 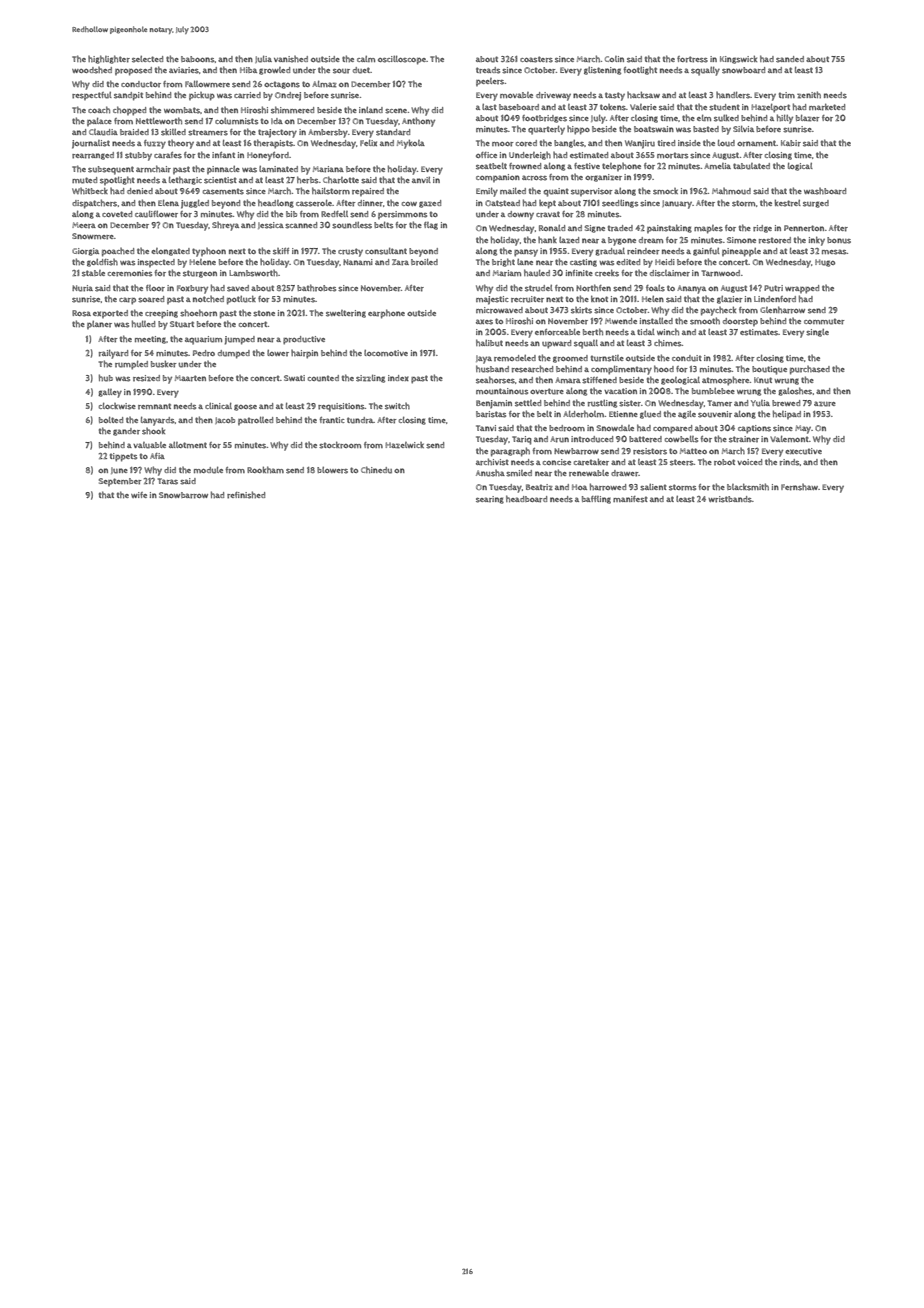 What do you see at coordinates (717, 166) in the image?
I see `Amelia` at bounding box center [717, 166].
